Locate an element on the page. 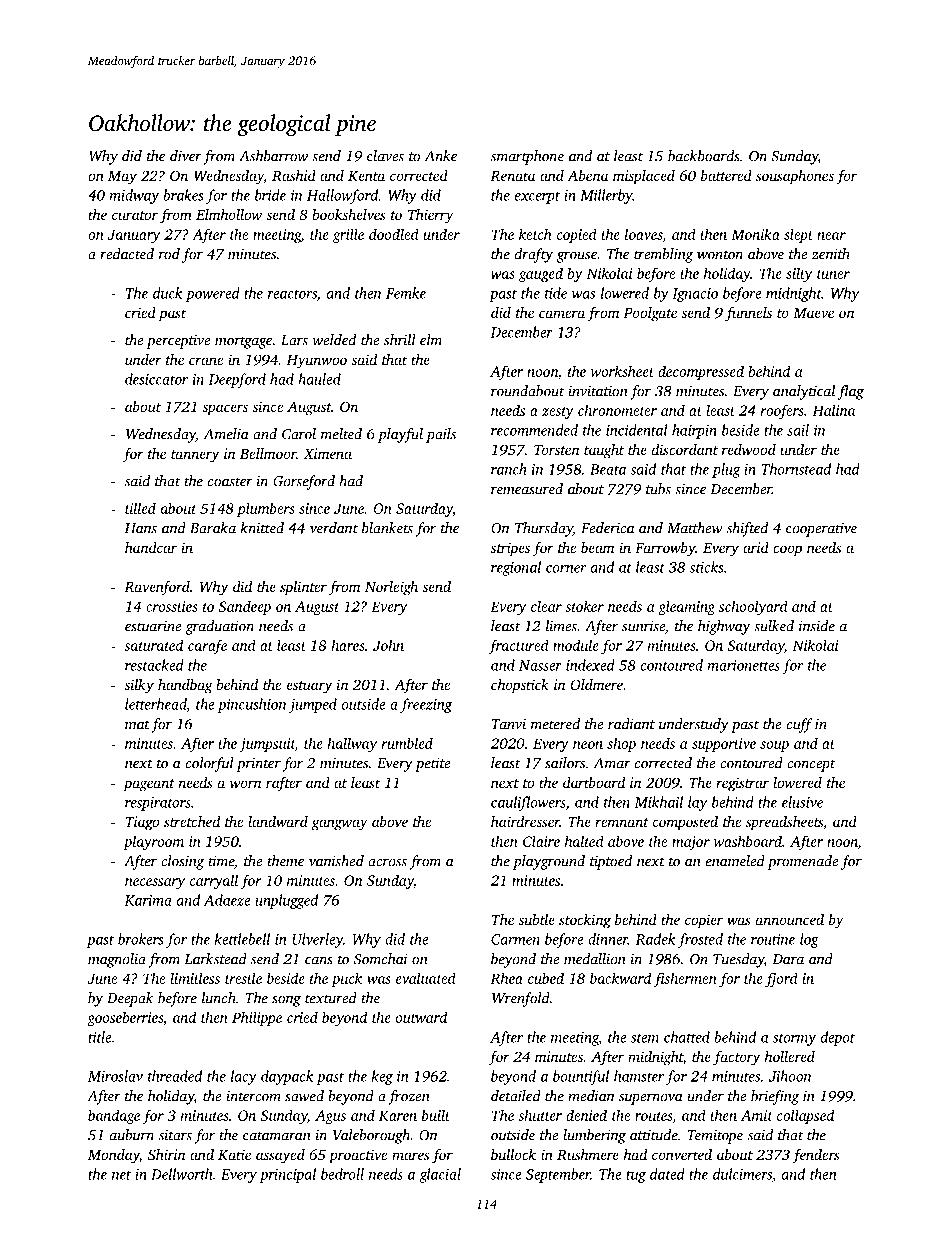 This document has height=1233, width=952. promenade is located at coordinates (803, 862).
